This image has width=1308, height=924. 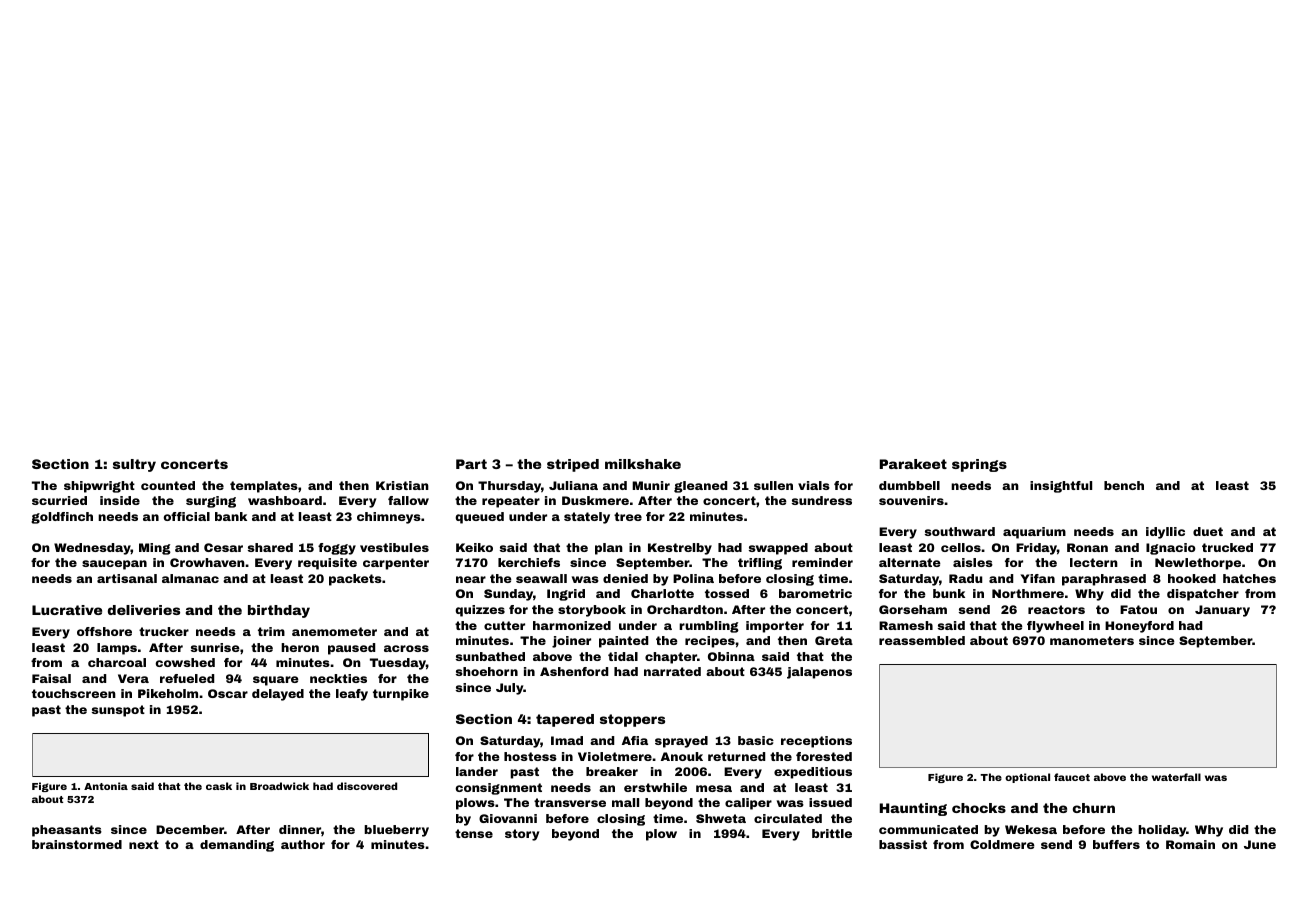 I want to click on Parakeet, so click(x=913, y=464).
